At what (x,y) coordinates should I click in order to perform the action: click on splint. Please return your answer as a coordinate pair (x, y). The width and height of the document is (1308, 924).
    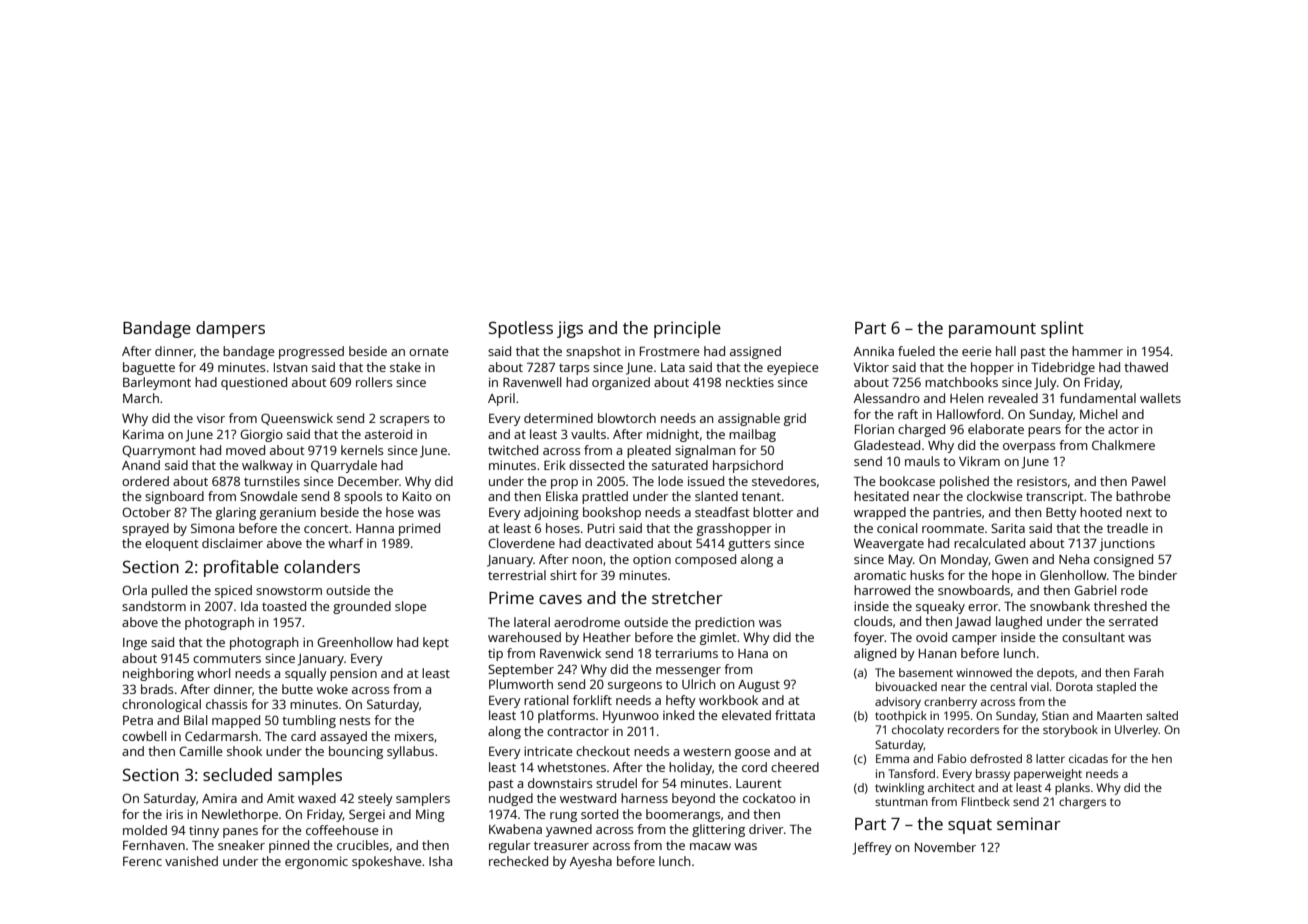
    Looking at the image, I should click on (1062, 329).
